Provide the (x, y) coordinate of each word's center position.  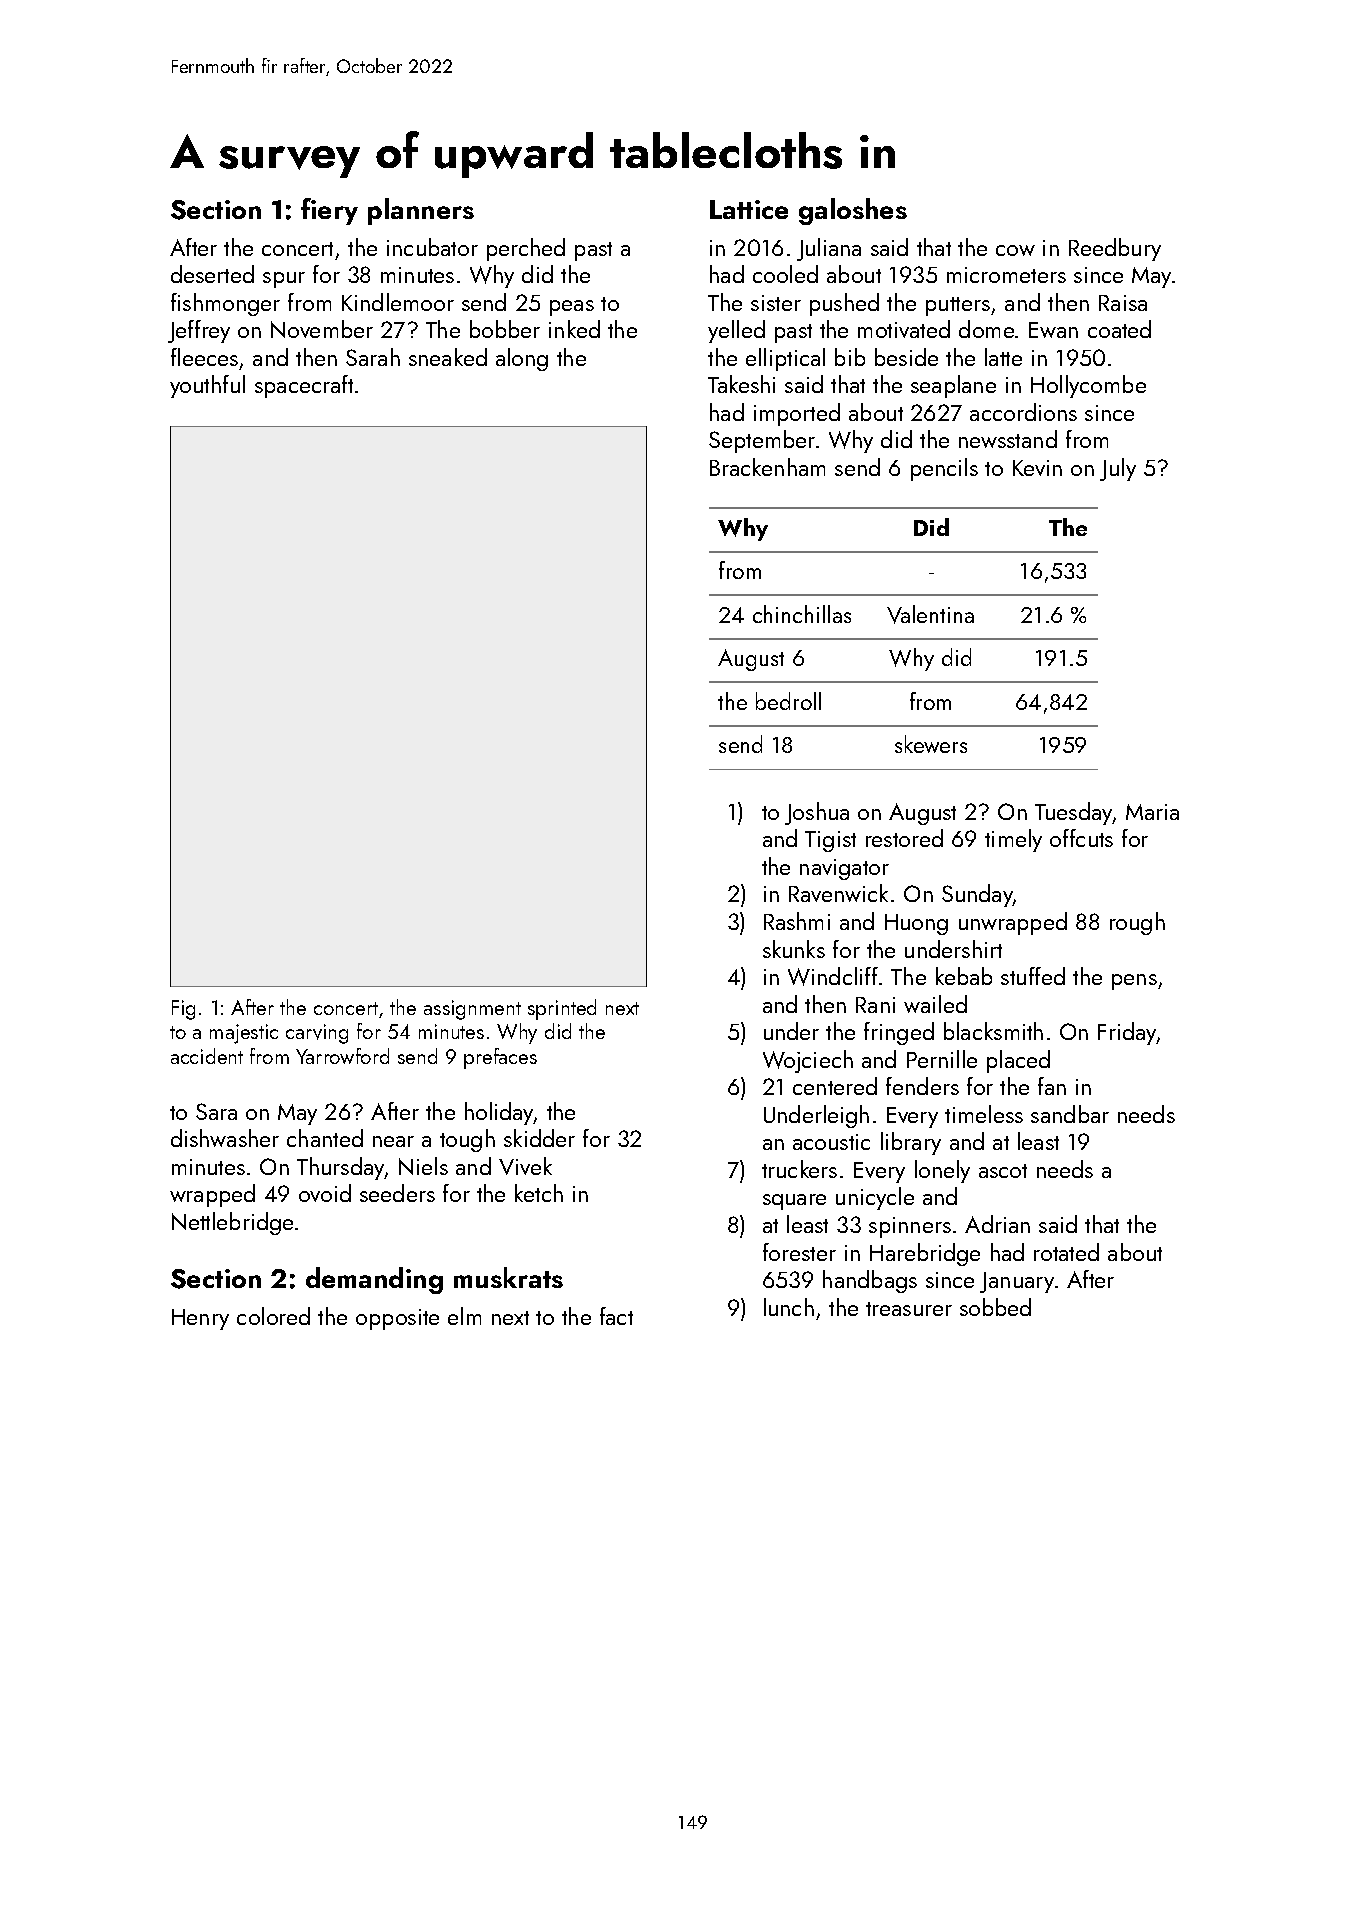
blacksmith (993, 1031)
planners (421, 211)
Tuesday (1074, 813)
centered (835, 1086)
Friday (1127, 1033)
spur (284, 280)
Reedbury (1115, 249)
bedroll (788, 701)
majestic (244, 1034)
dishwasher (225, 1138)
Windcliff (833, 976)
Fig (183, 1010)
